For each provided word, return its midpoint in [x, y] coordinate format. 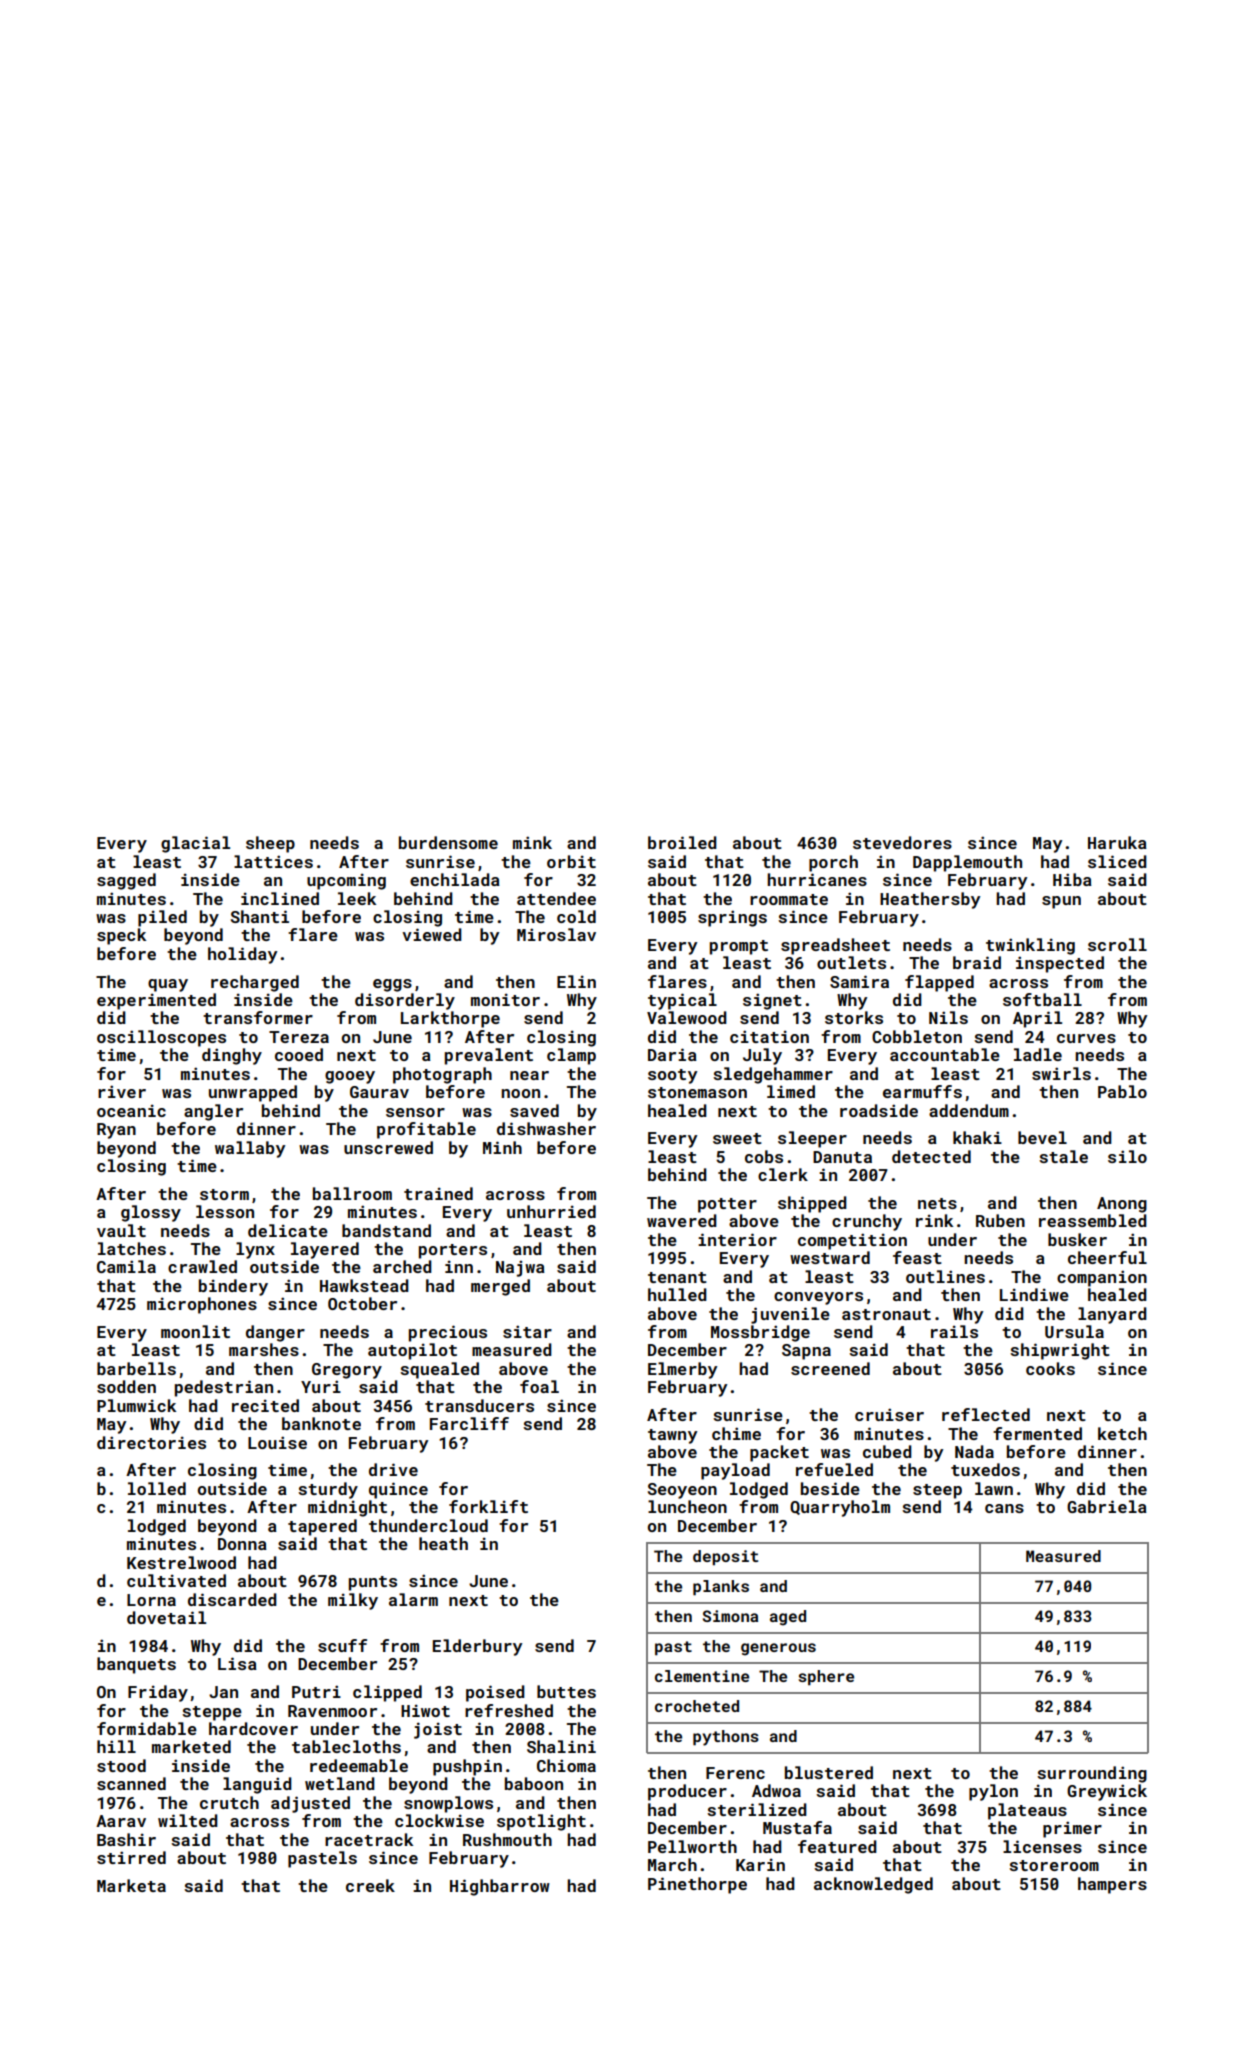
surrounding [1092, 1774]
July [762, 1056]
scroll [1117, 944]
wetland [340, 1783]
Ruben [1000, 1220]
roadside [879, 1110]
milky [353, 1601]
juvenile [790, 1315]
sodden [126, 1386]
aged [788, 1618]
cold [576, 916]
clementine [702, 1676]
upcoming [346, 881]
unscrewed [388, 1147]
